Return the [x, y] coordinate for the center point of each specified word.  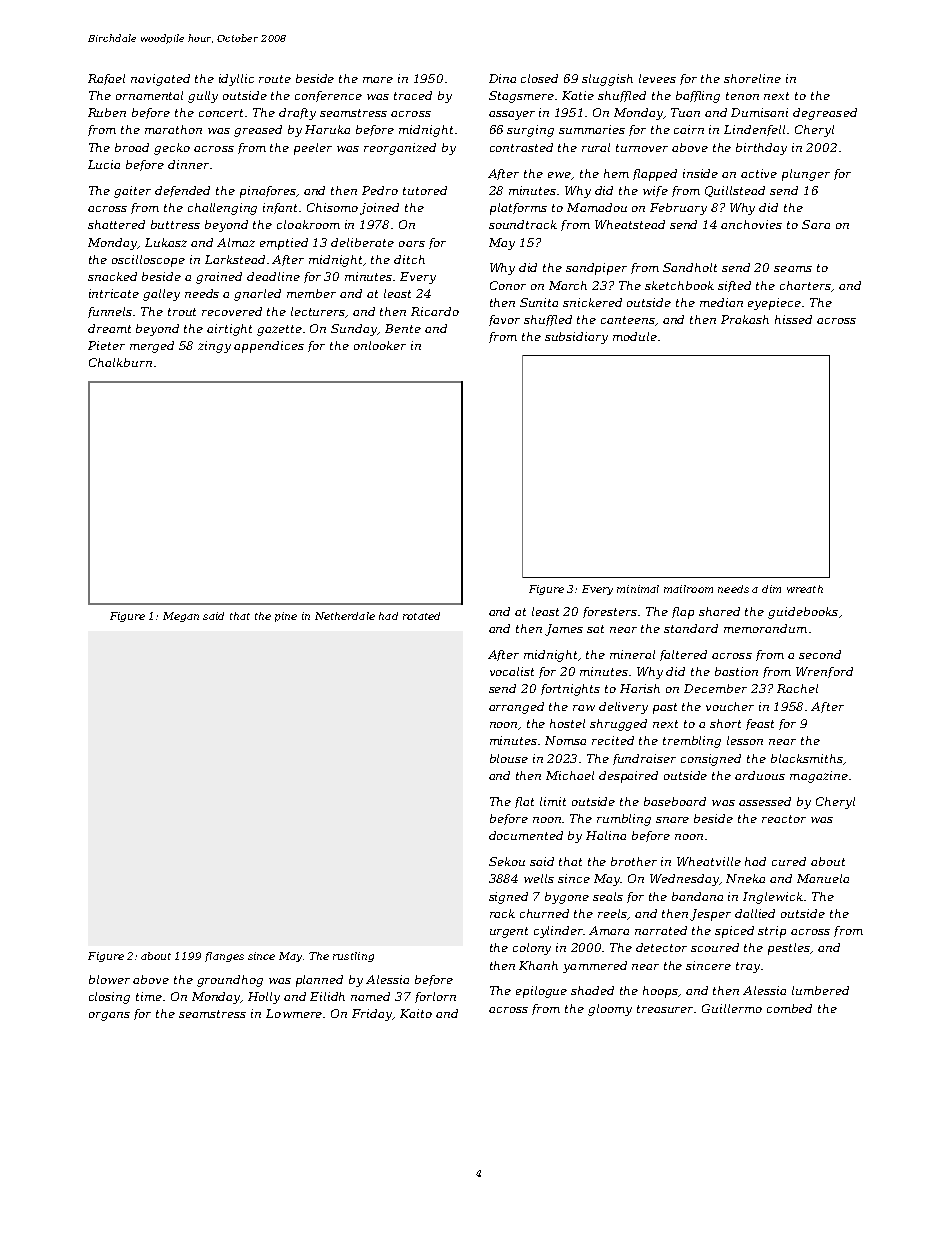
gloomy [610, 1010]
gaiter [132, 192]
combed [789, 1008]
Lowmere [295, 1013]
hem [616, 173]
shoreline [752, 78]
